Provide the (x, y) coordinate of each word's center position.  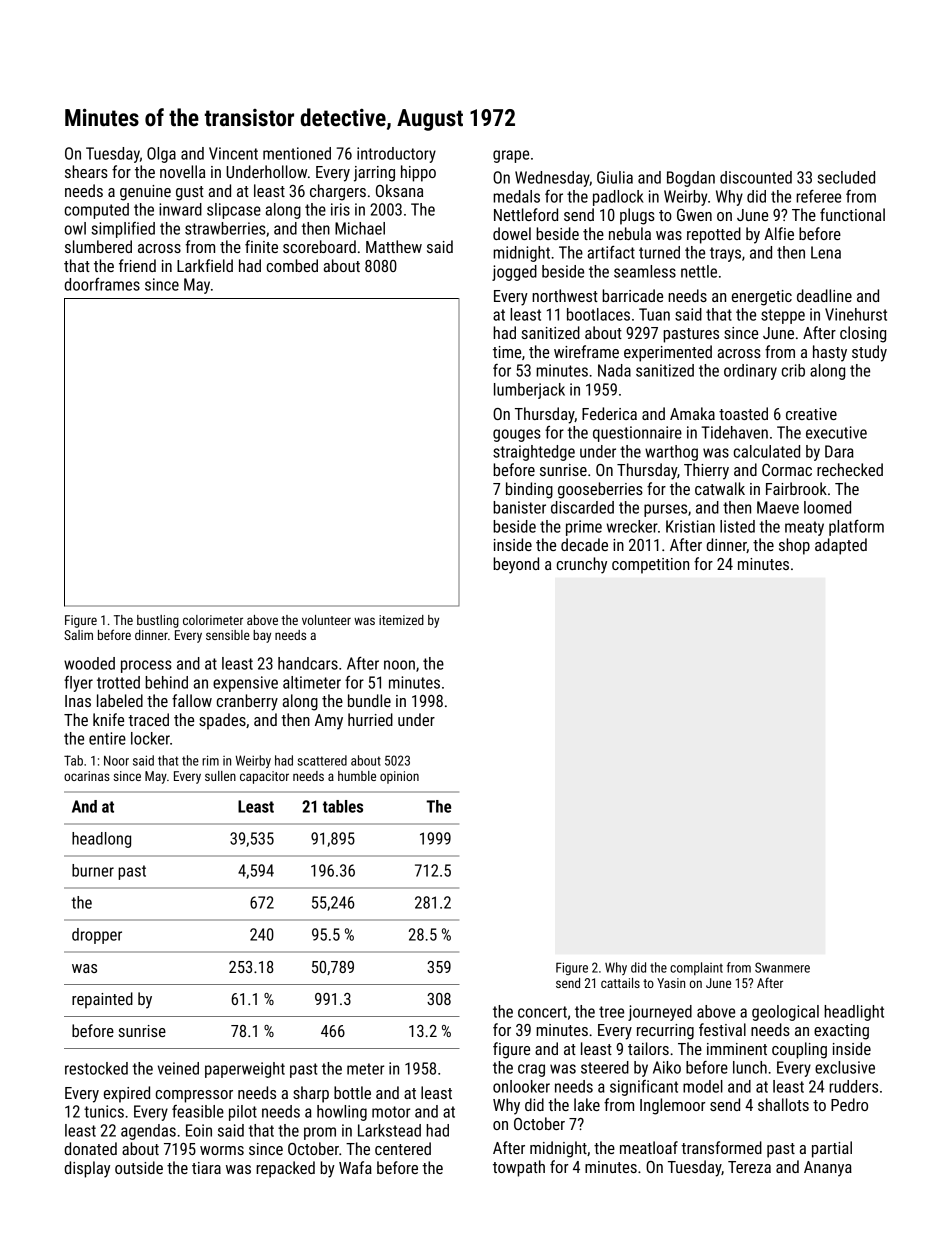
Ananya (828, 1169)
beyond (516, 565)
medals (516, 196)
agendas (148, 1132)
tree (611, 1012)
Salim (78, 635)
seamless (645, 271)
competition (650, 566)
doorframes (102, 284)
